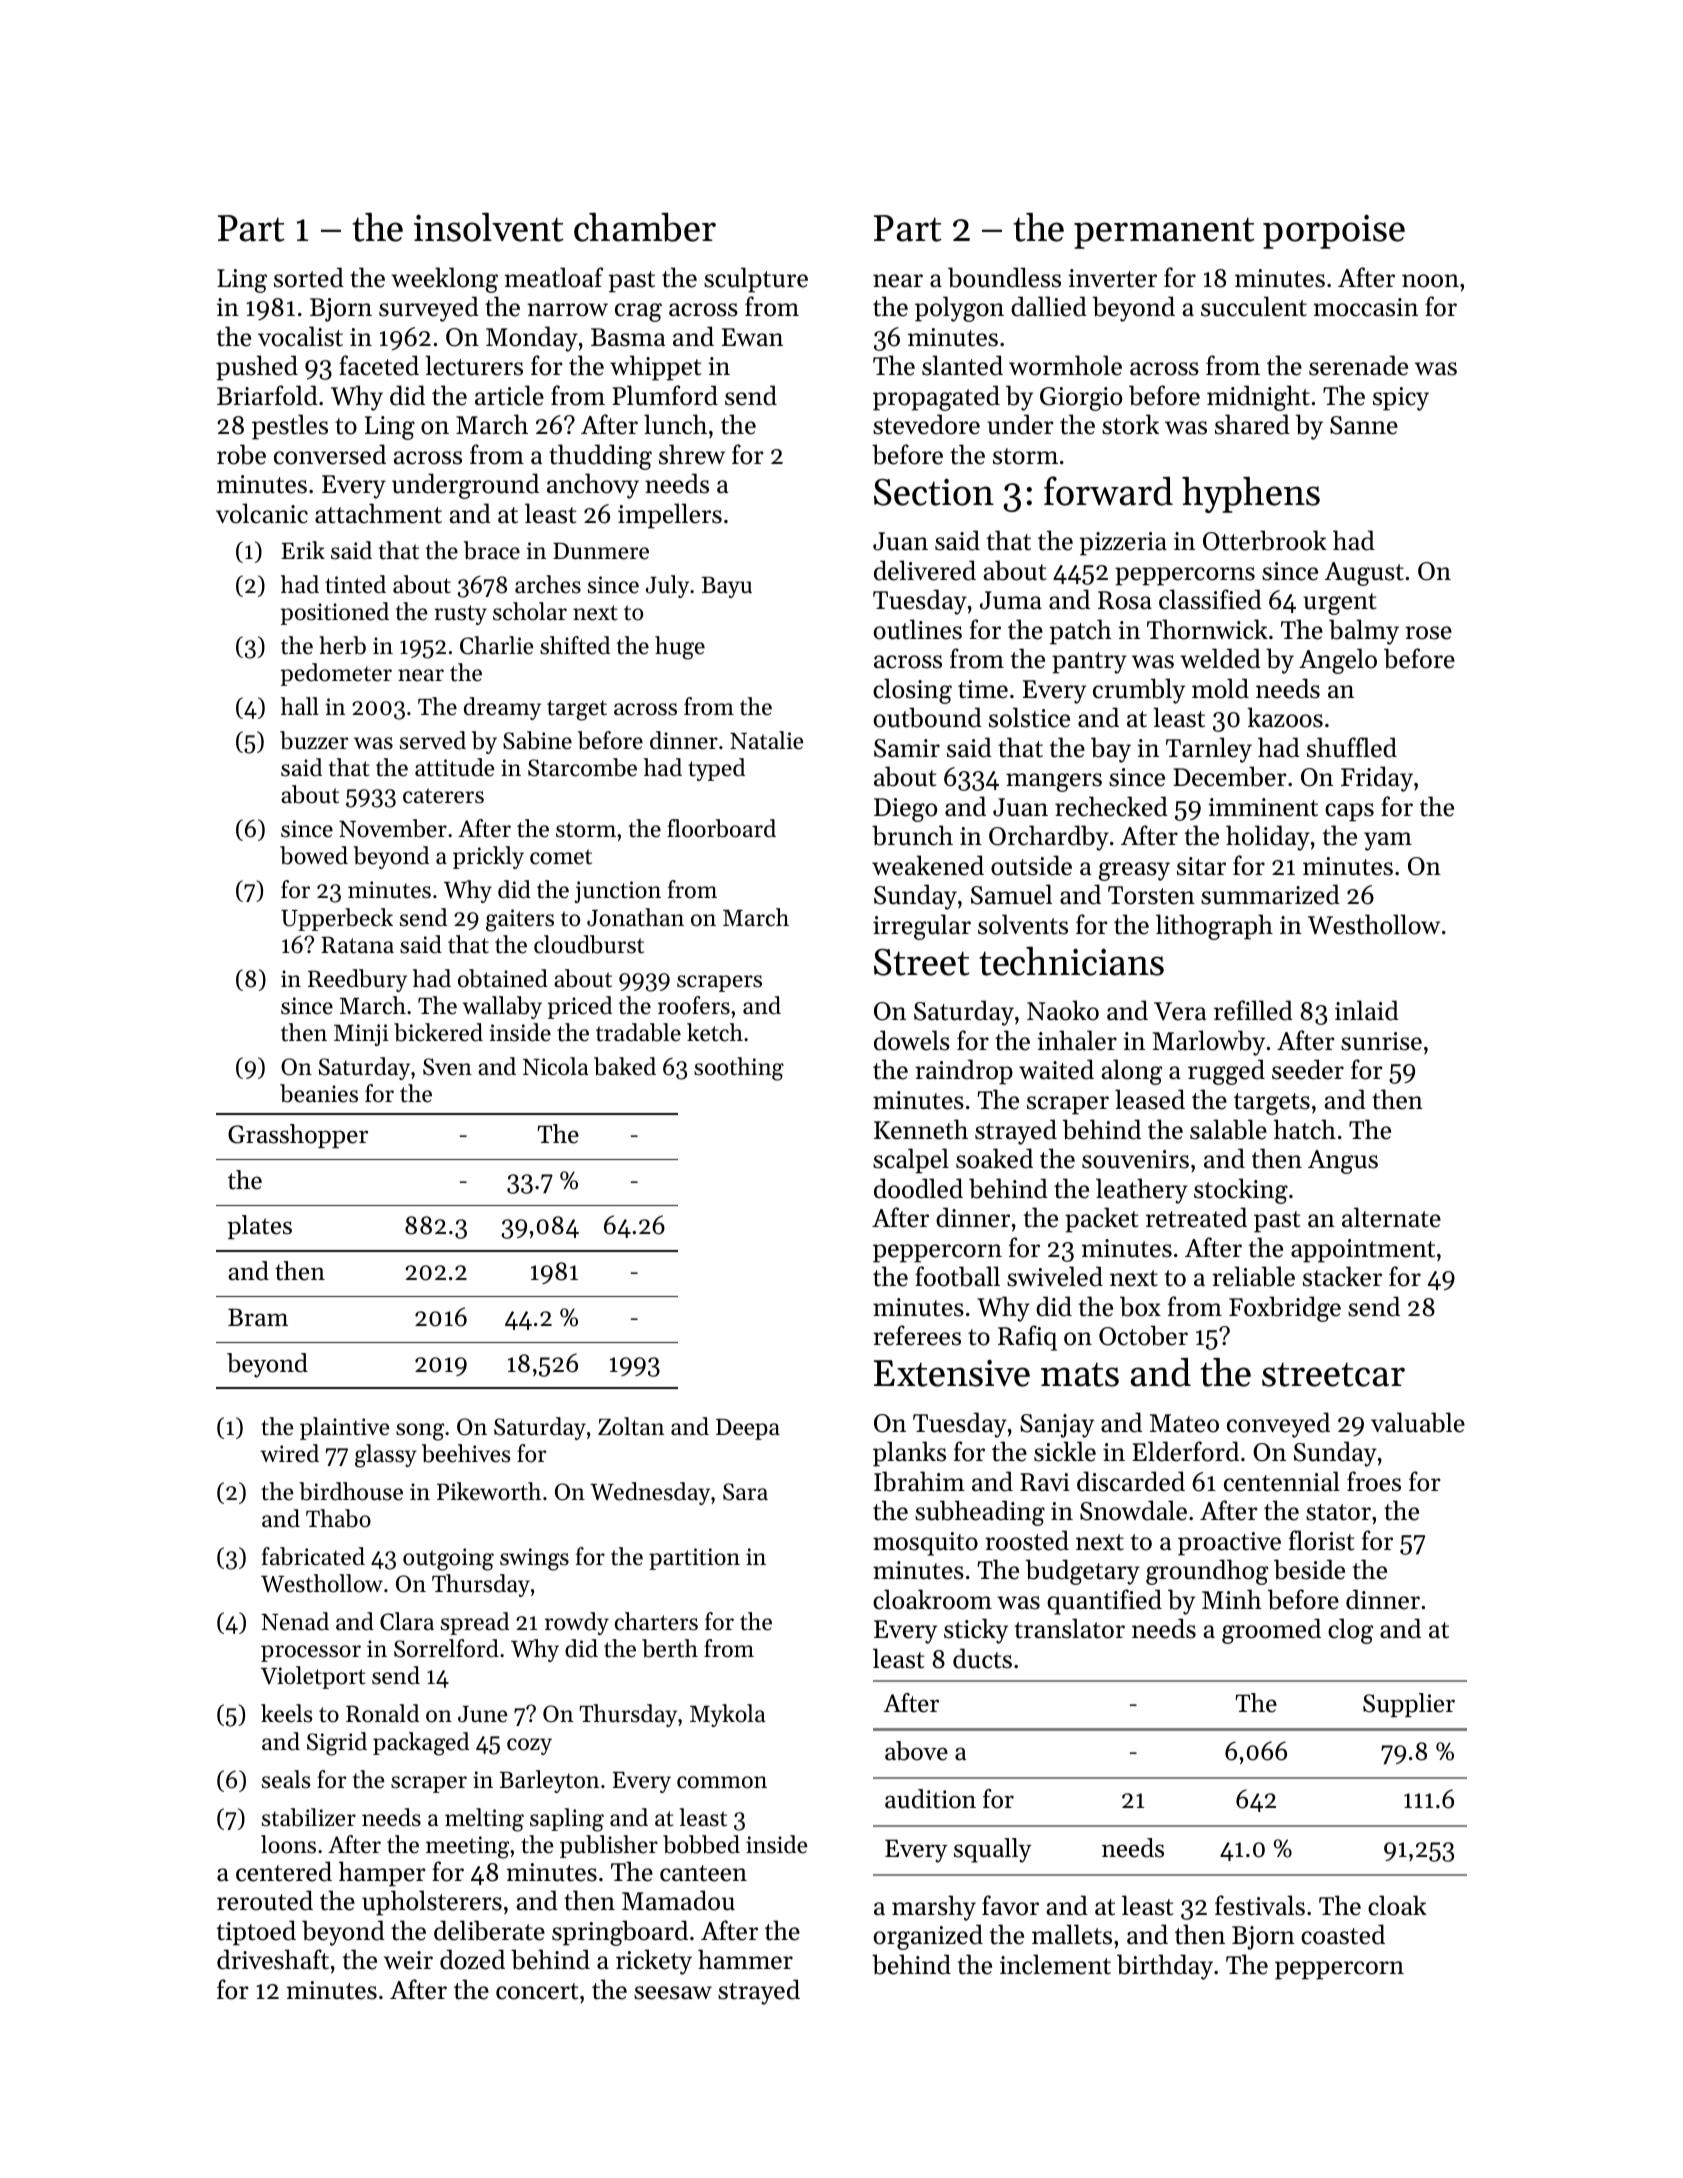  I want to click on pedometer, so click(336, 674).
